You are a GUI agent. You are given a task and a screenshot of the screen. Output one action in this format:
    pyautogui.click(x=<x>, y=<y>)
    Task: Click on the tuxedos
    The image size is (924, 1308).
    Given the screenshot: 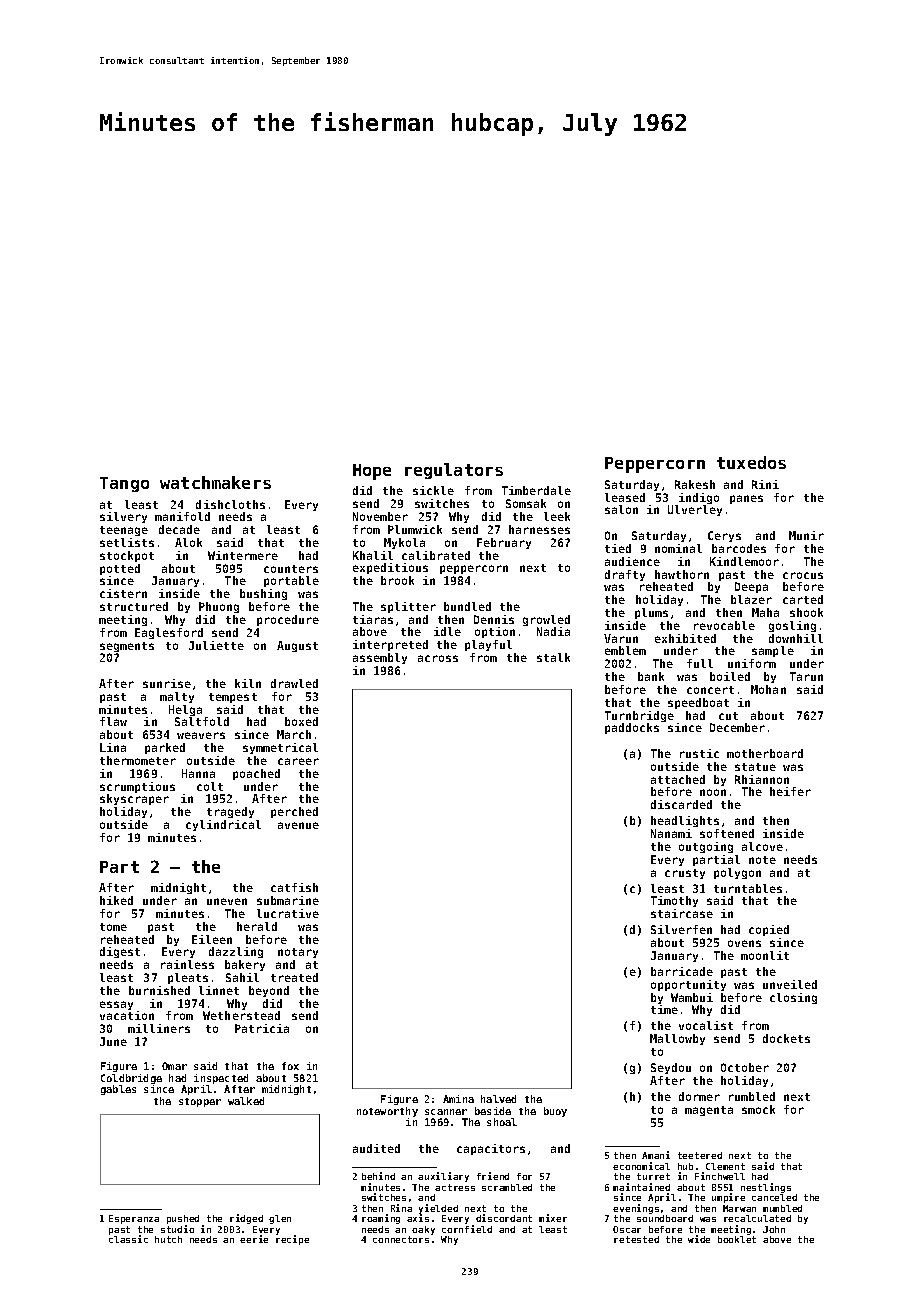 What is the action you would take?
    pyautogui.click(x=751, y=462)
